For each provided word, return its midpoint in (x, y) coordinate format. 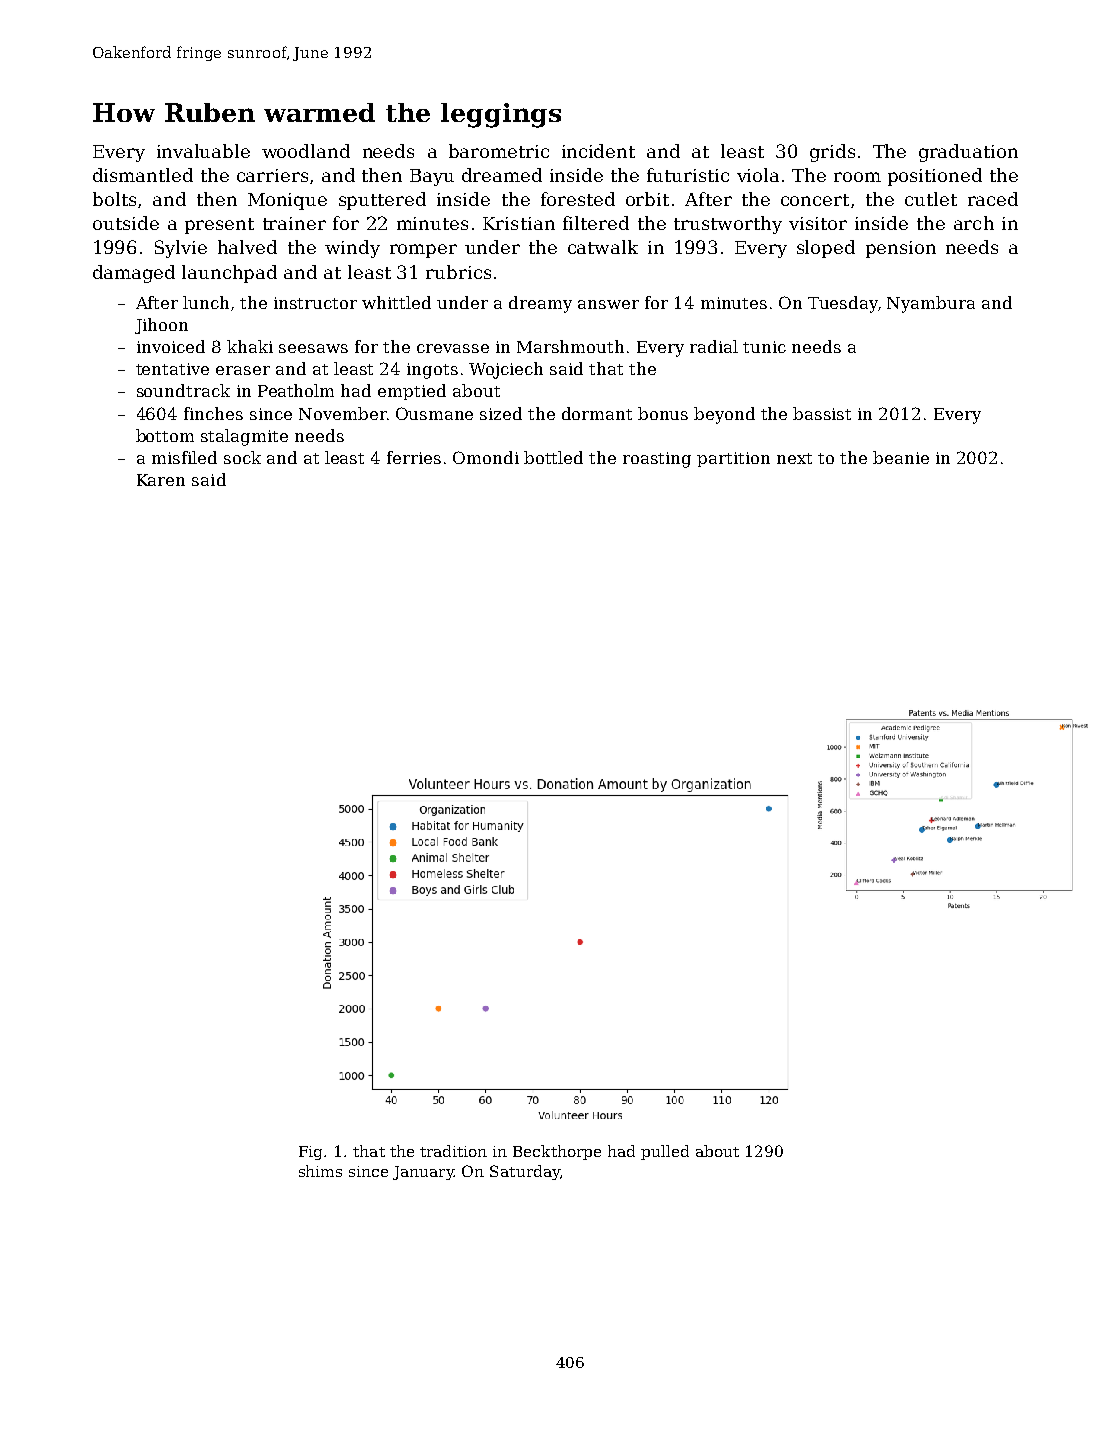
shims (320, 1171)
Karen (161, 480)
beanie (901, 457)
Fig (310, 1153)
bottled (553, 457)
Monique (287, 201)
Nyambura (931, 304)
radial (714, 346)
